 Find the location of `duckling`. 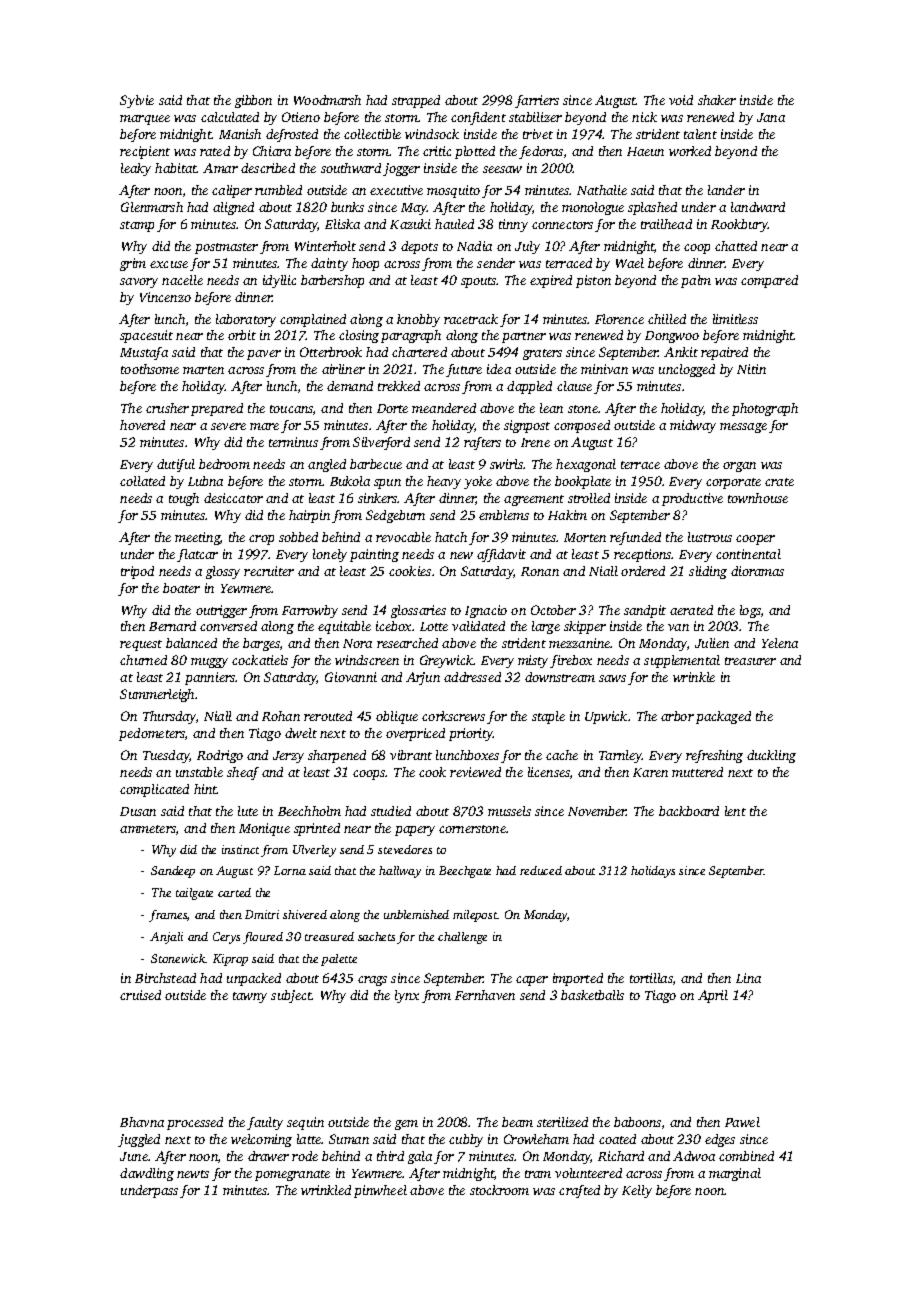

duckling is located at coordinates (771, 756).
